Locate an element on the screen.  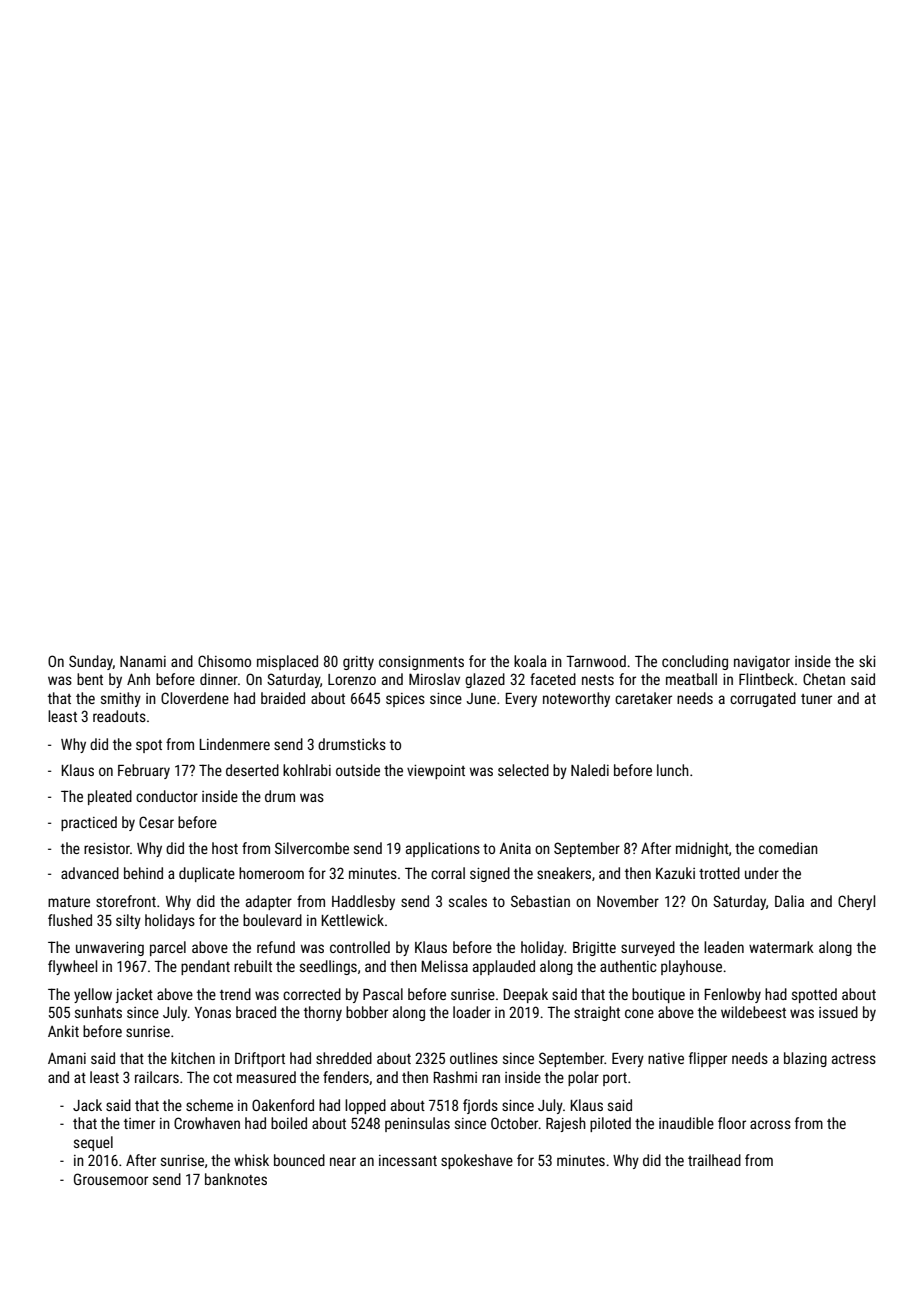
June is located at coordinates (481, 698).
